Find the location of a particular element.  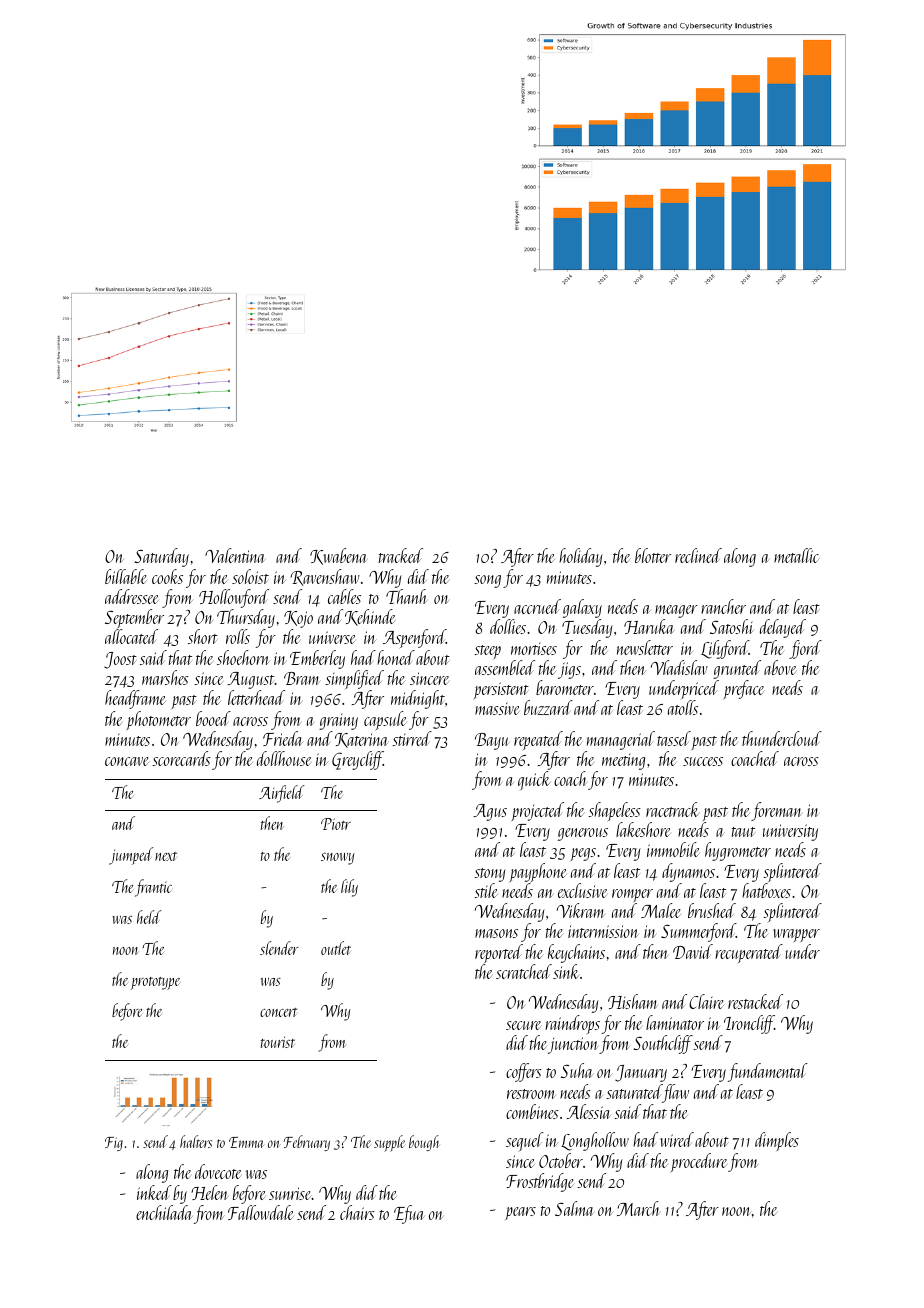

masons is located at coordinates (496, 933).
